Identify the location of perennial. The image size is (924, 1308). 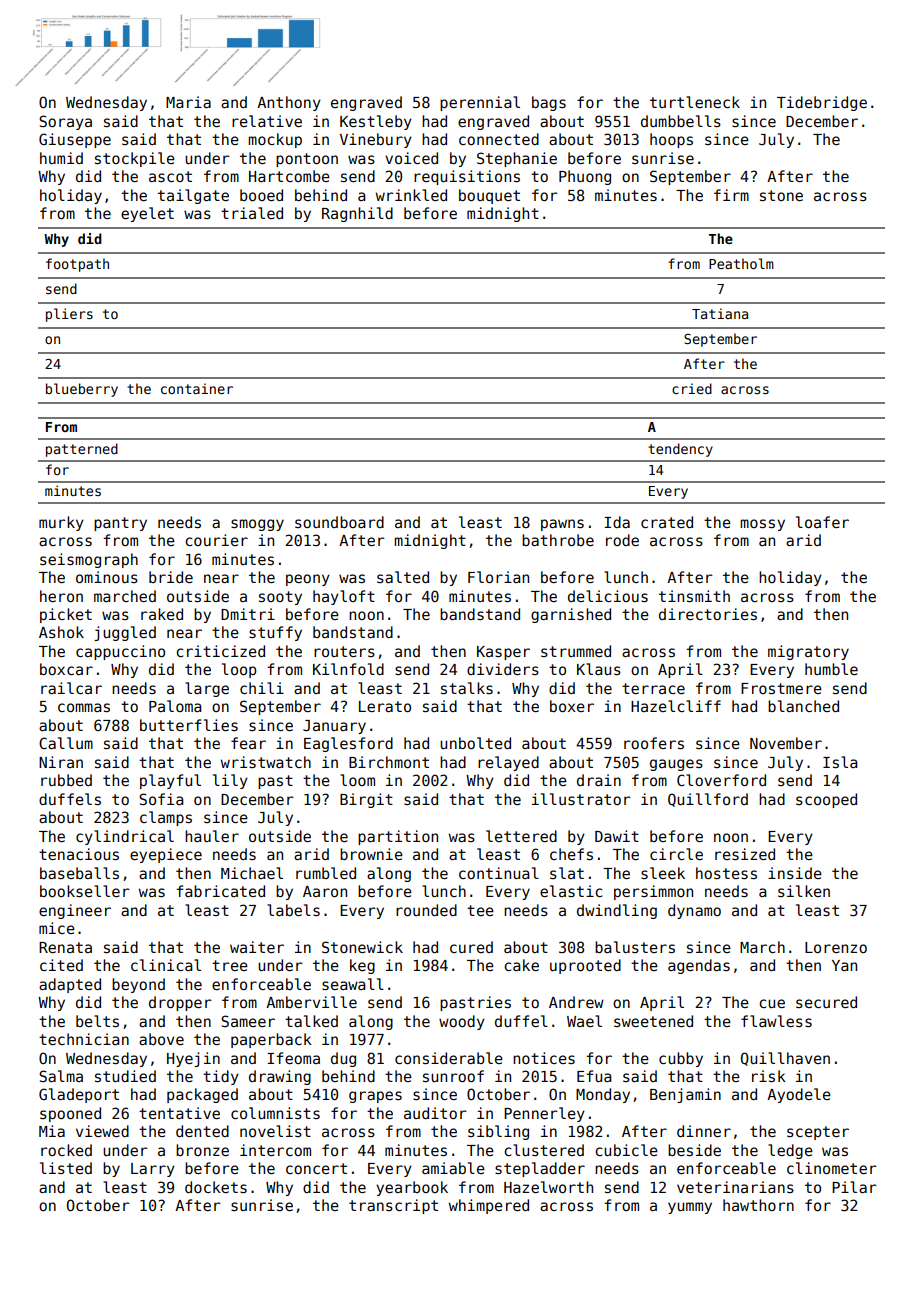
(480, 103).
